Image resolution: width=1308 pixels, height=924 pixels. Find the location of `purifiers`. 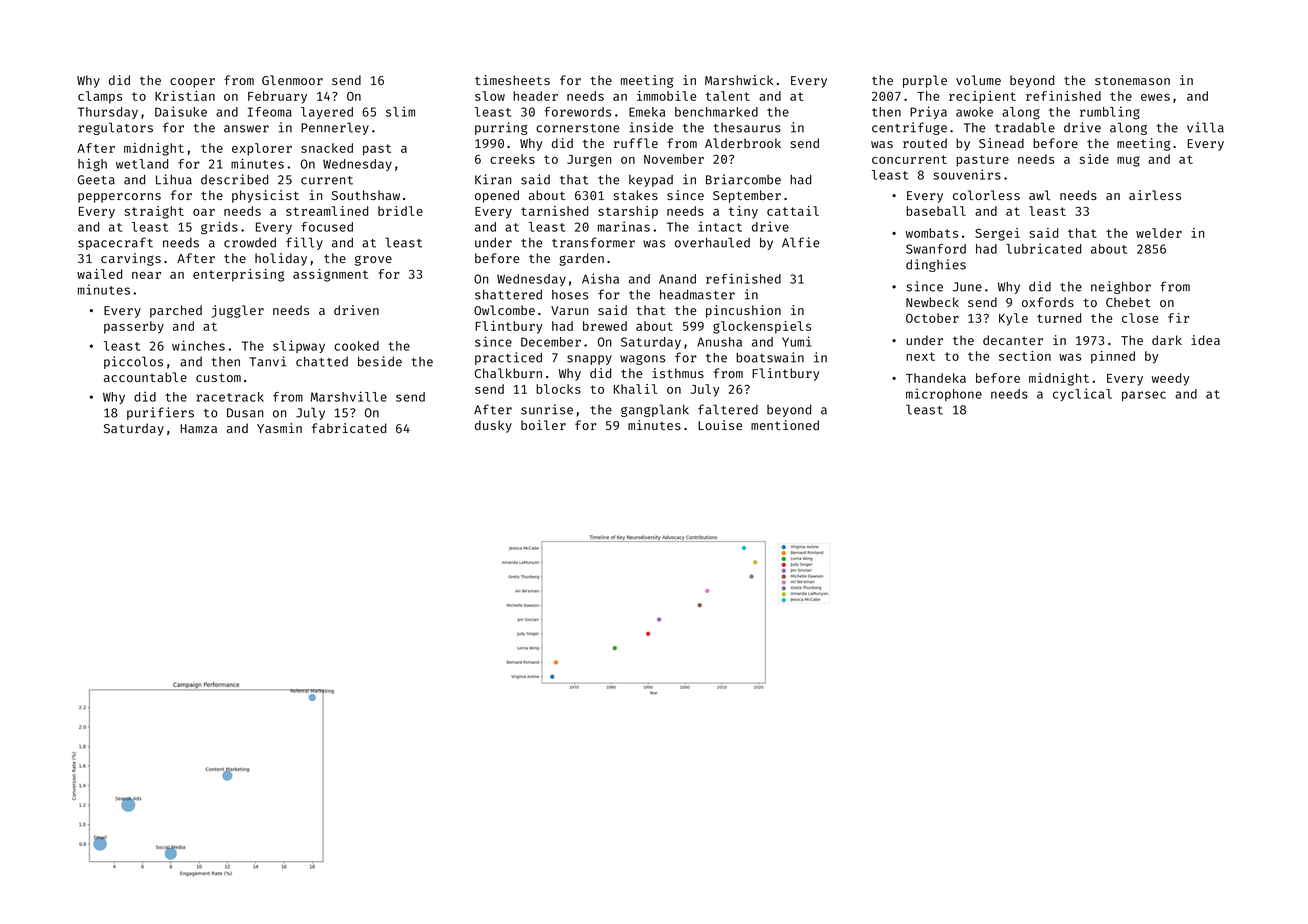

purifiers is located at coordinates (160, 413).
